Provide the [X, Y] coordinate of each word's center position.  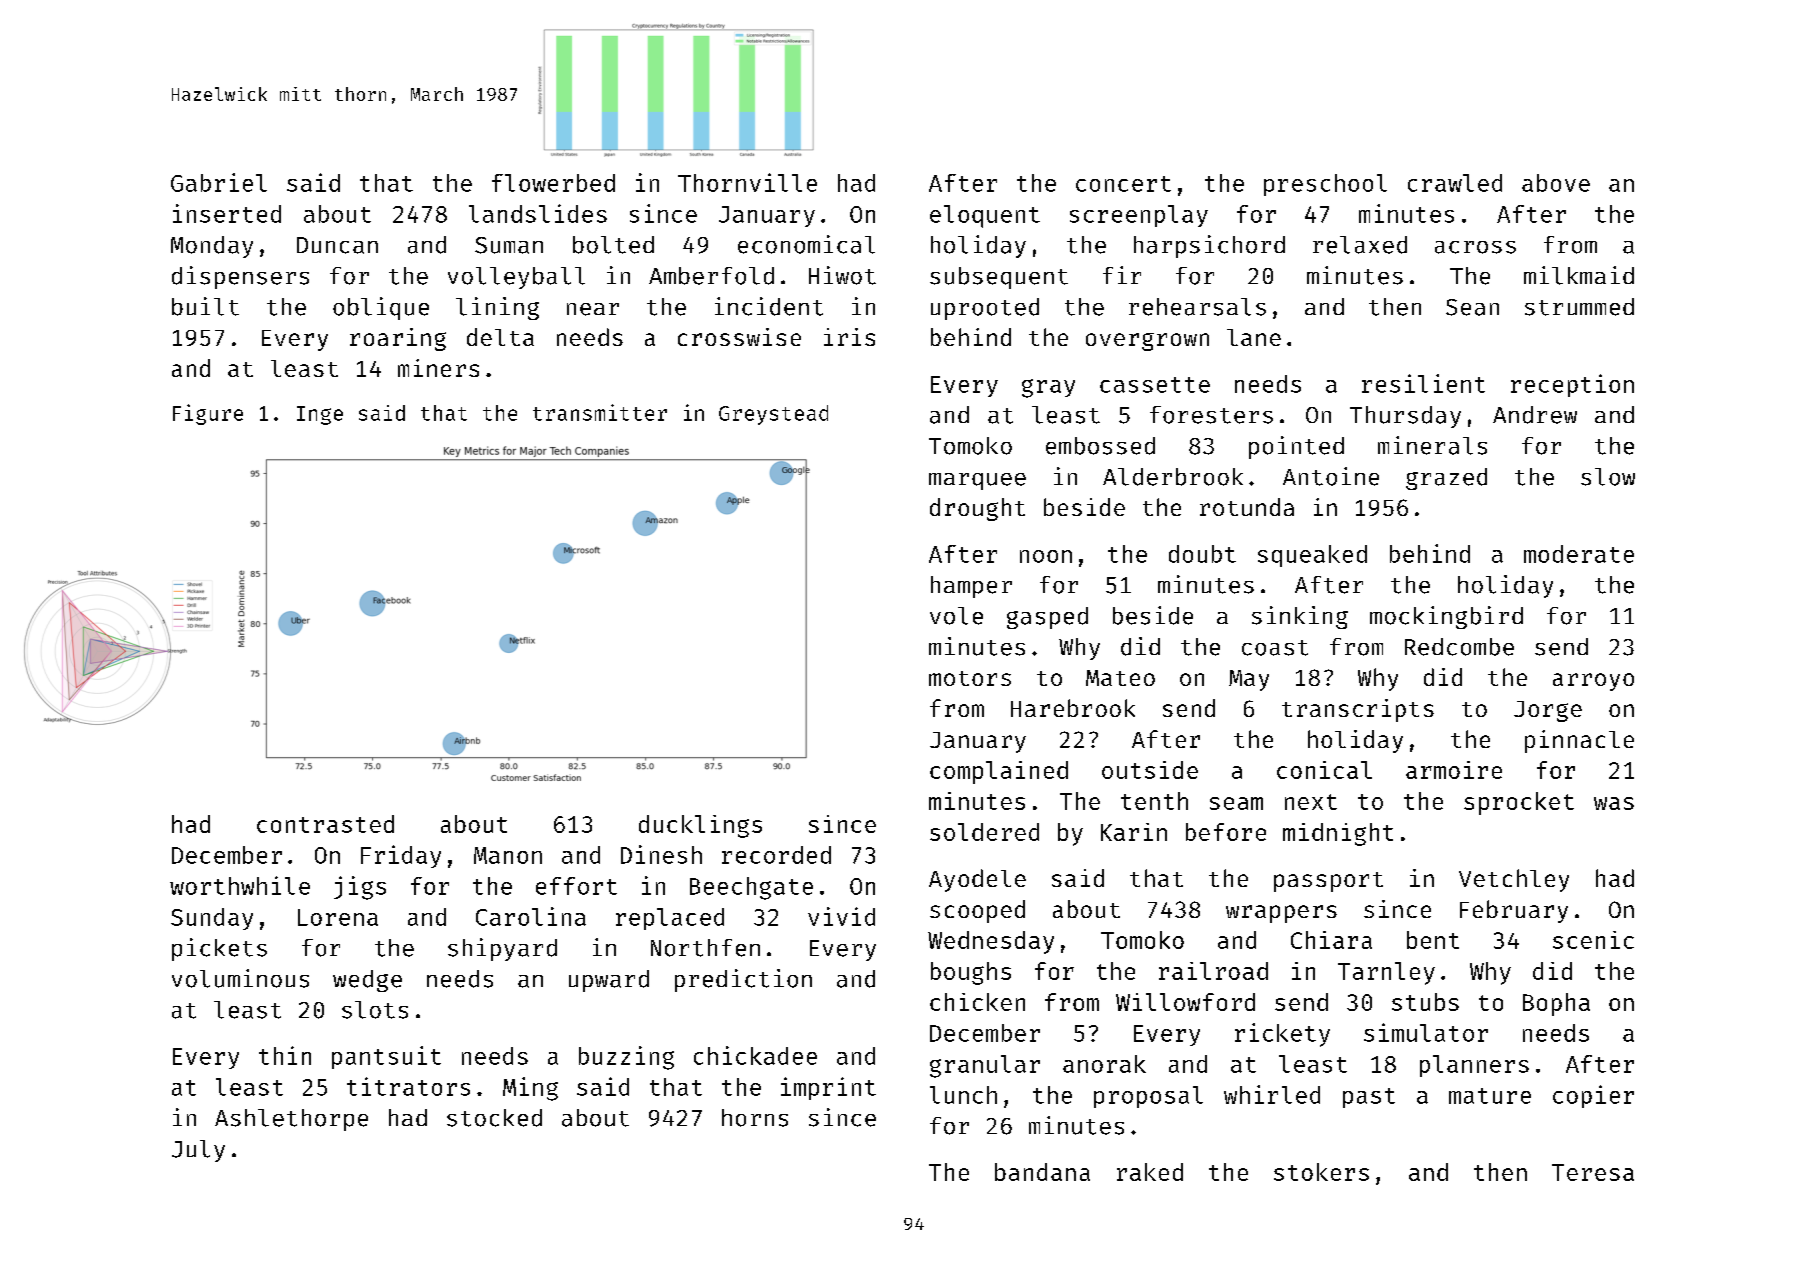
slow [1608, 477]
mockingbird [1446, 617]
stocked [494, 1118]
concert [1123, 184]
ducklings [700, 826]
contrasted [325, 824]
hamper [971, 587]
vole [956, 616]
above [1556, 183]
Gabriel [219, 182]
